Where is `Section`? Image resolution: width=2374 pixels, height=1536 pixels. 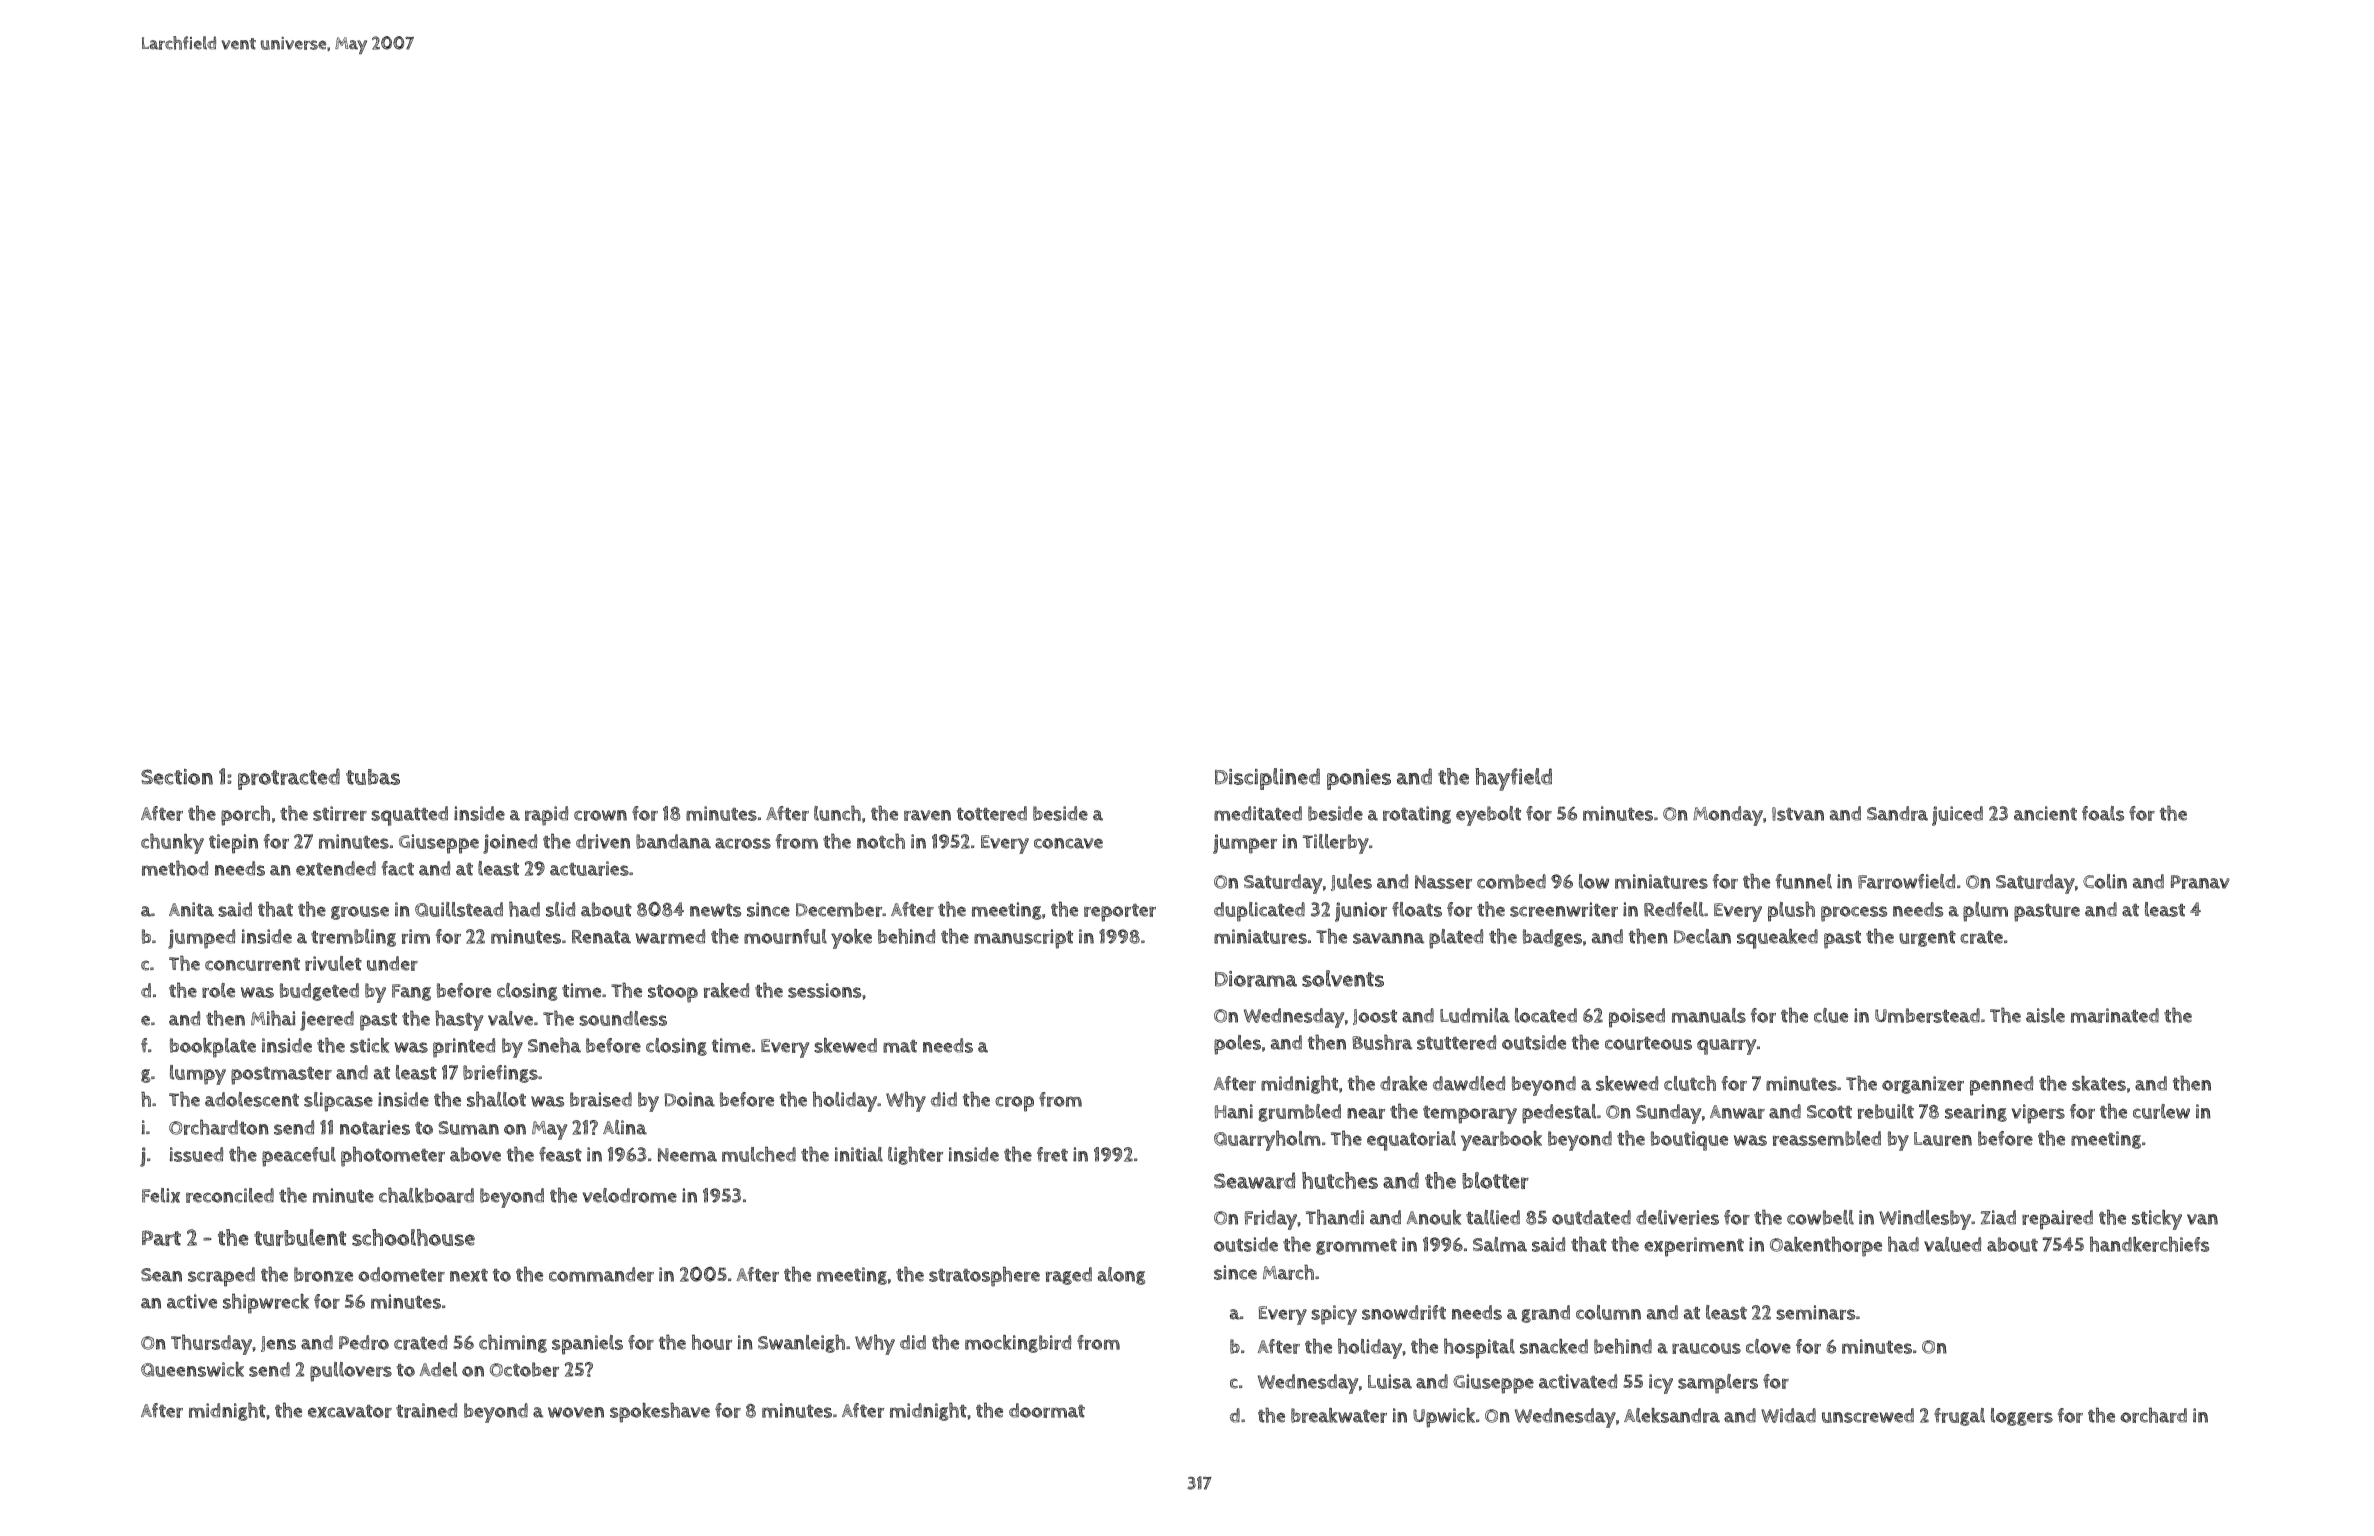
Section is located at coordinates (177, 777).
